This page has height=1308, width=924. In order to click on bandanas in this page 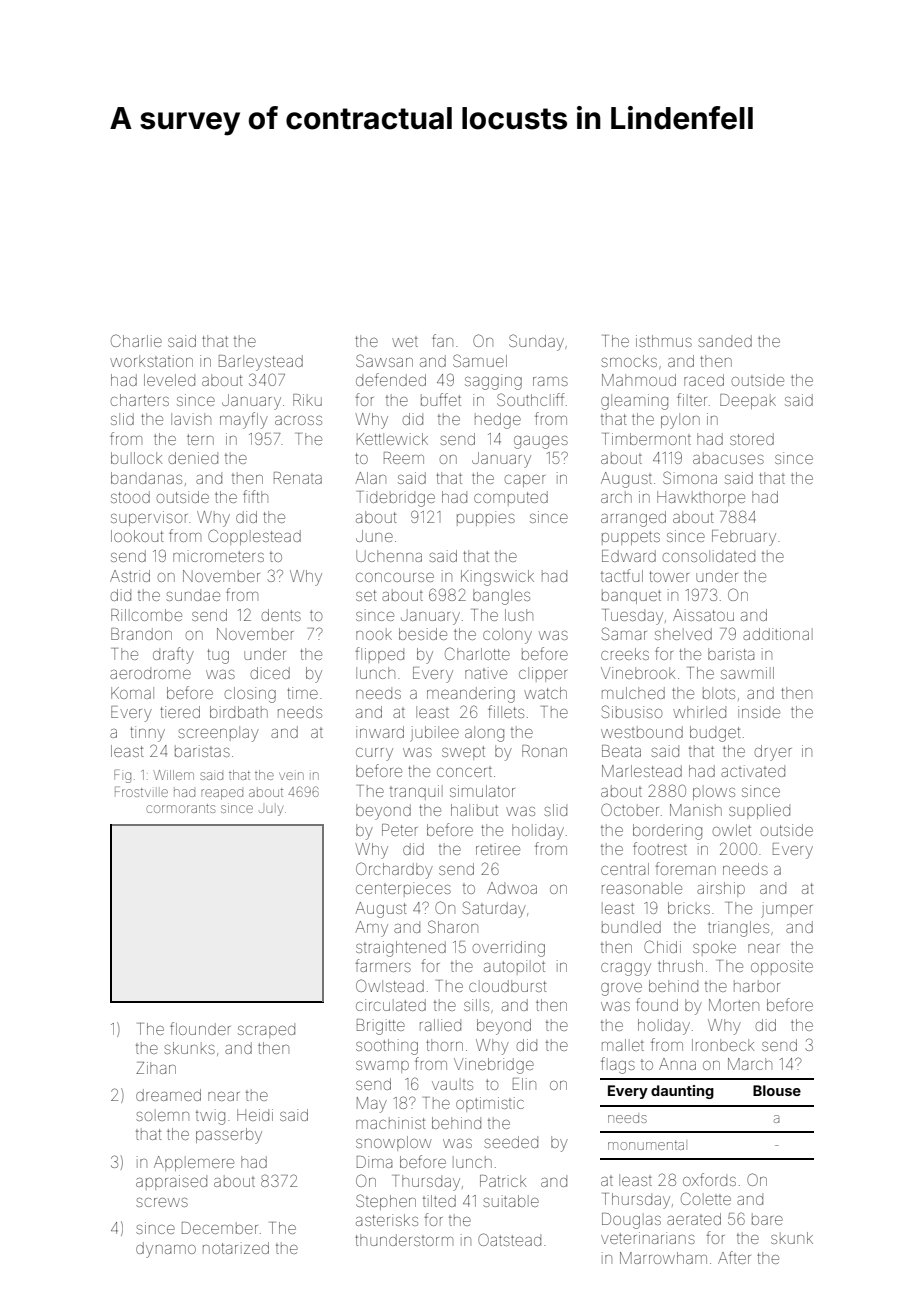, I will do `click(146, 478)`.
